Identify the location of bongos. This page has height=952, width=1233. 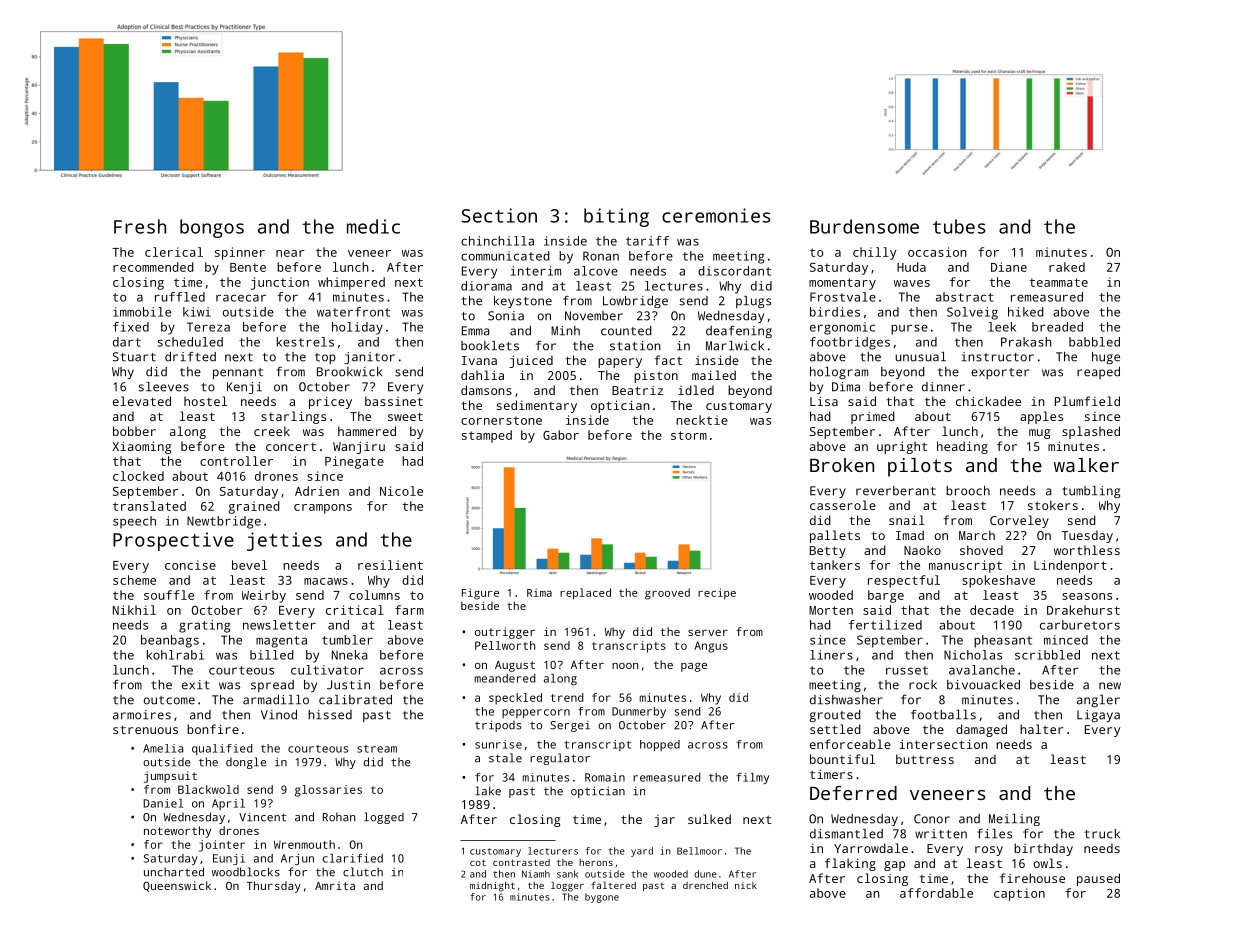
(212, 228).
